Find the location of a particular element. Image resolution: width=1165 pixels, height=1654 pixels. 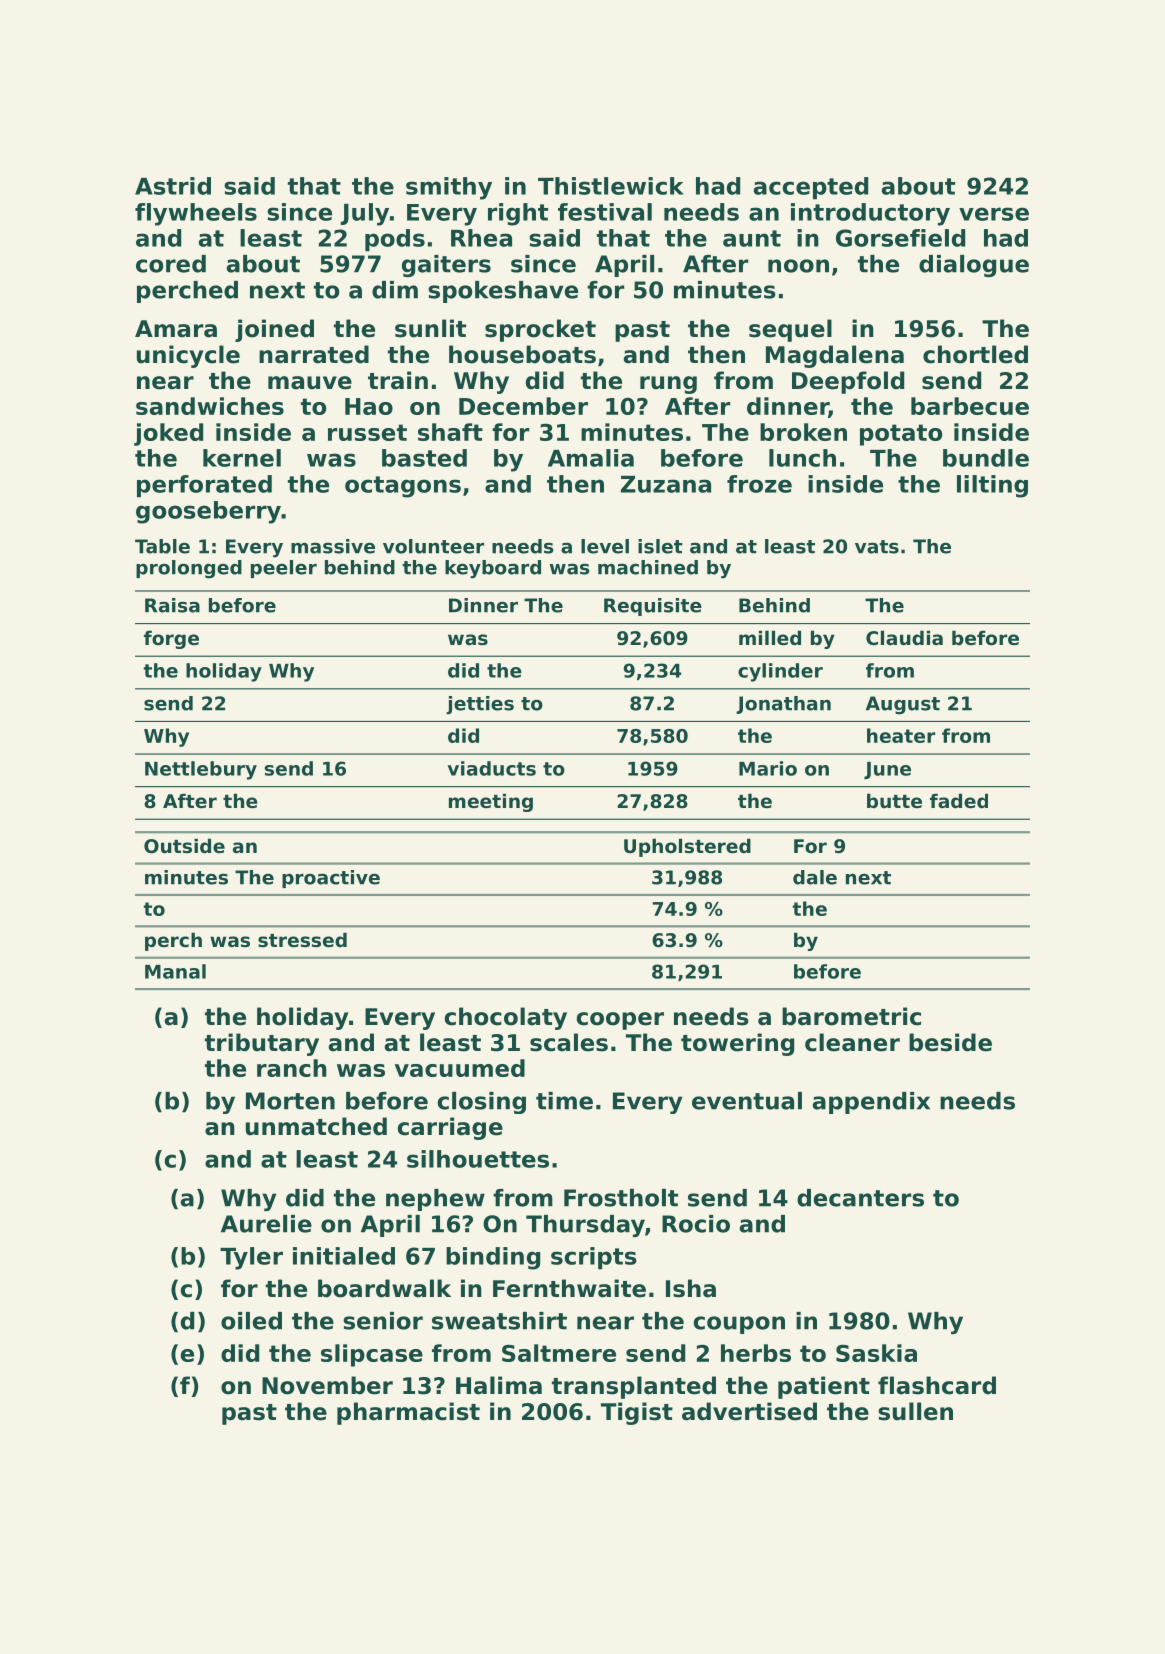

keyboard is located at coordinates (493, 569).
